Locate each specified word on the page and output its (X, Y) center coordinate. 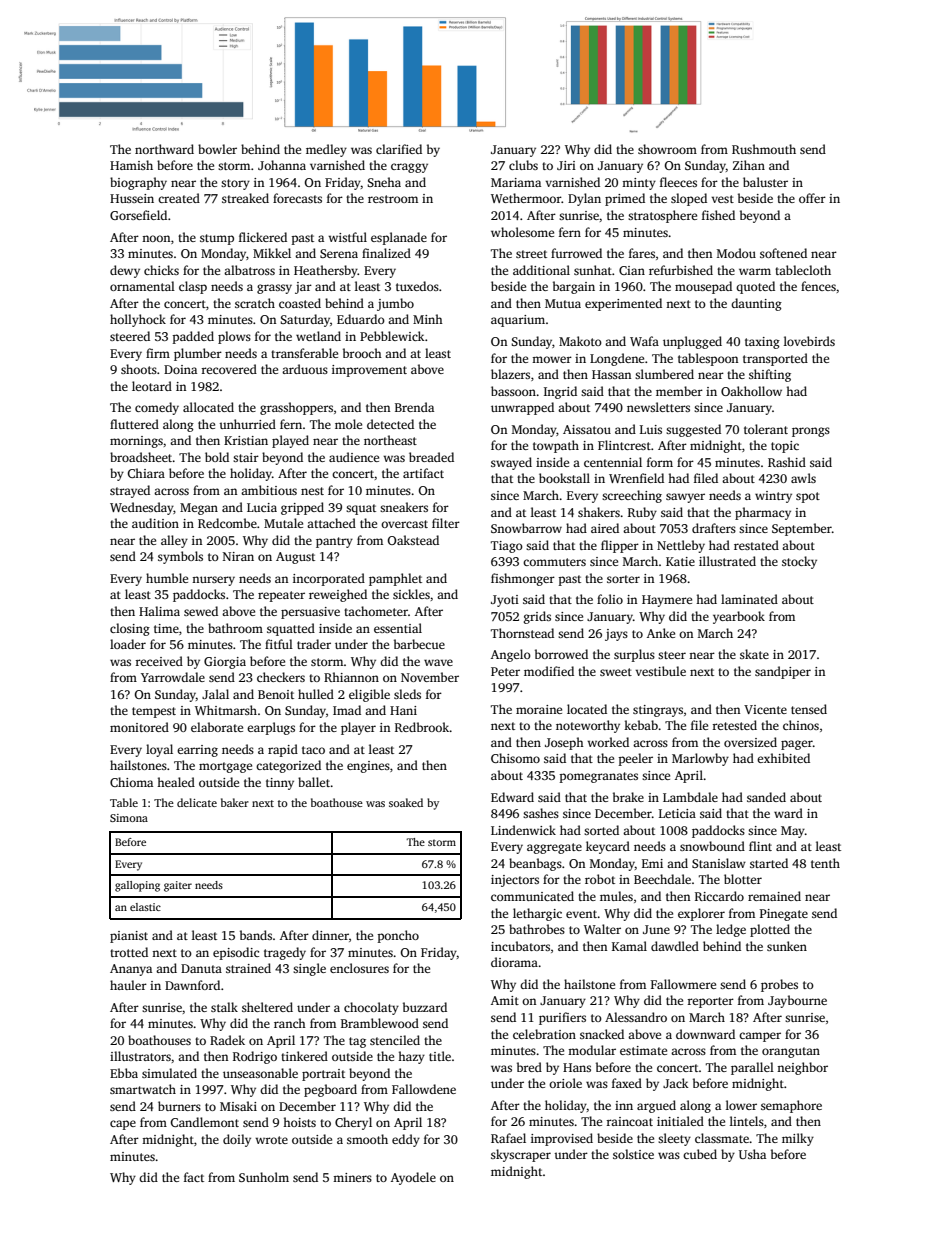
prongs (811, 432)
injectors (515, 881)
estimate (643, 1050)
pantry (334, 542)
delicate (197, 802)
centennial (613, 462)
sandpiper (783, 672)
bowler (217, 149)
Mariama (516, 182)
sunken (787, 946)
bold (217, 457)
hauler (128, 985)
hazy (411, 1057)
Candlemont (204, 1122)
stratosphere (662, 216)
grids (537, 617)
